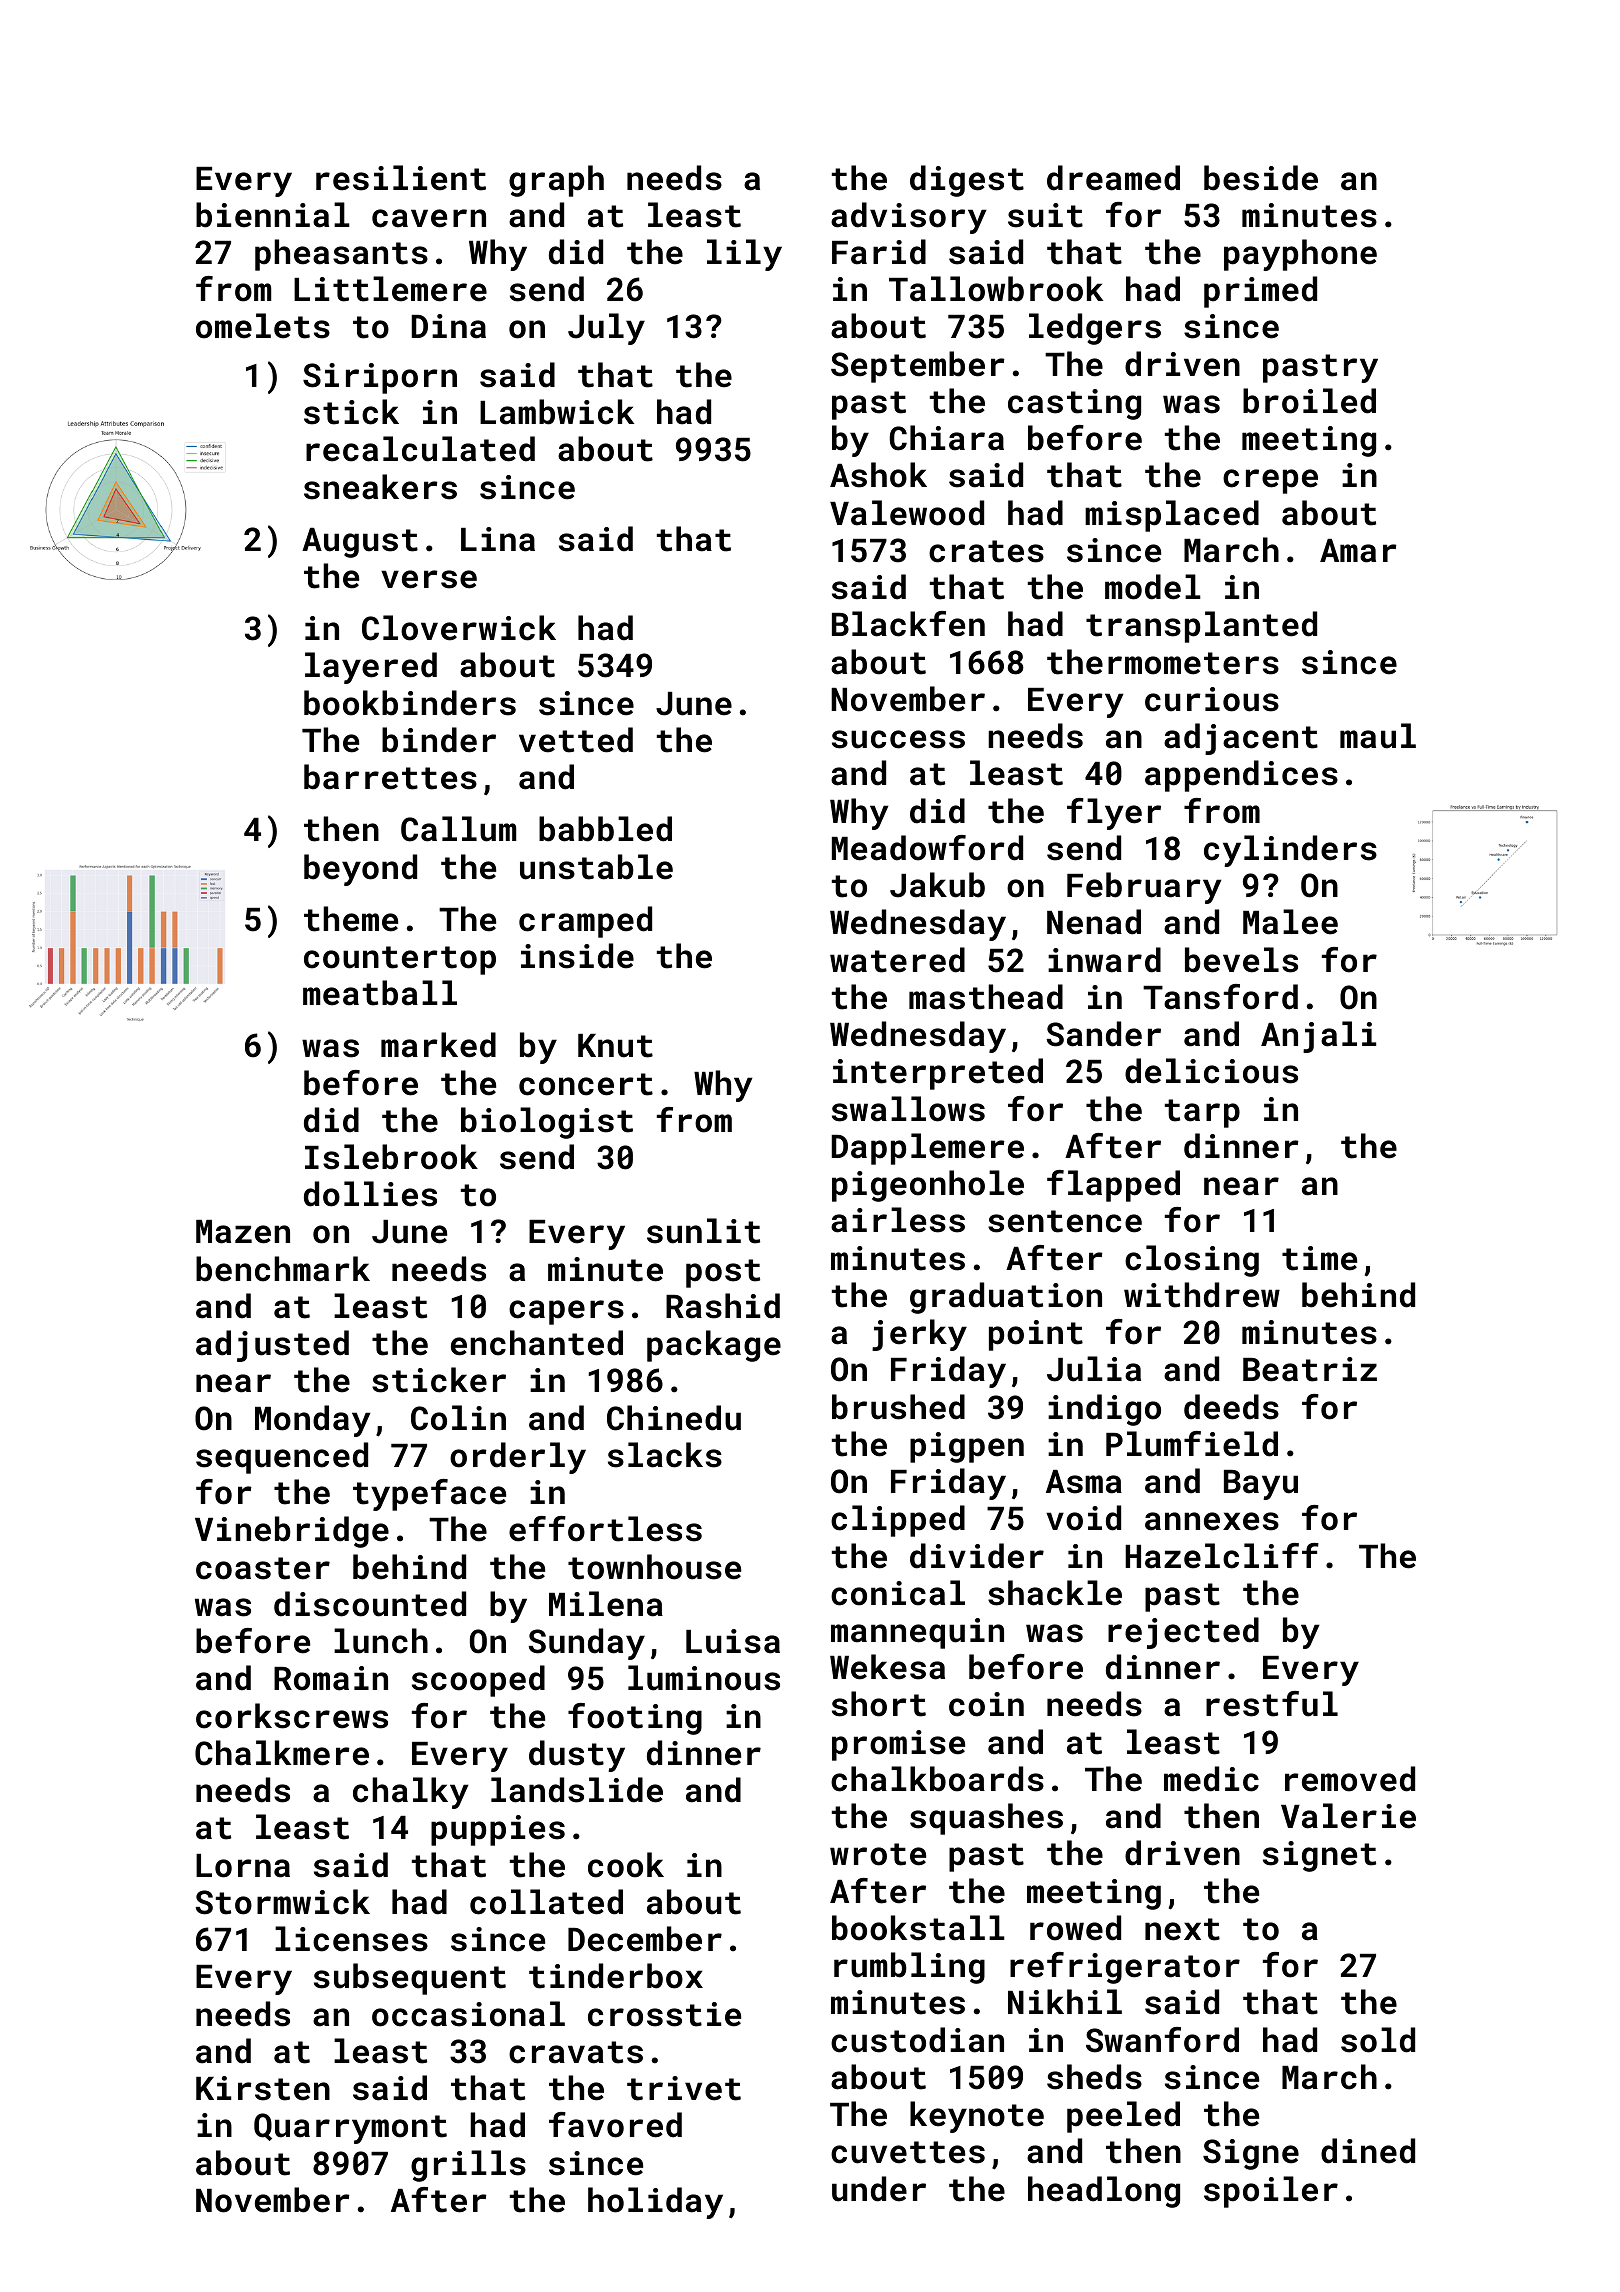 This document has height=2292, width=1620. Describe the element at coordinates (576, 2052) in the document. I see `cravats` at that location.
